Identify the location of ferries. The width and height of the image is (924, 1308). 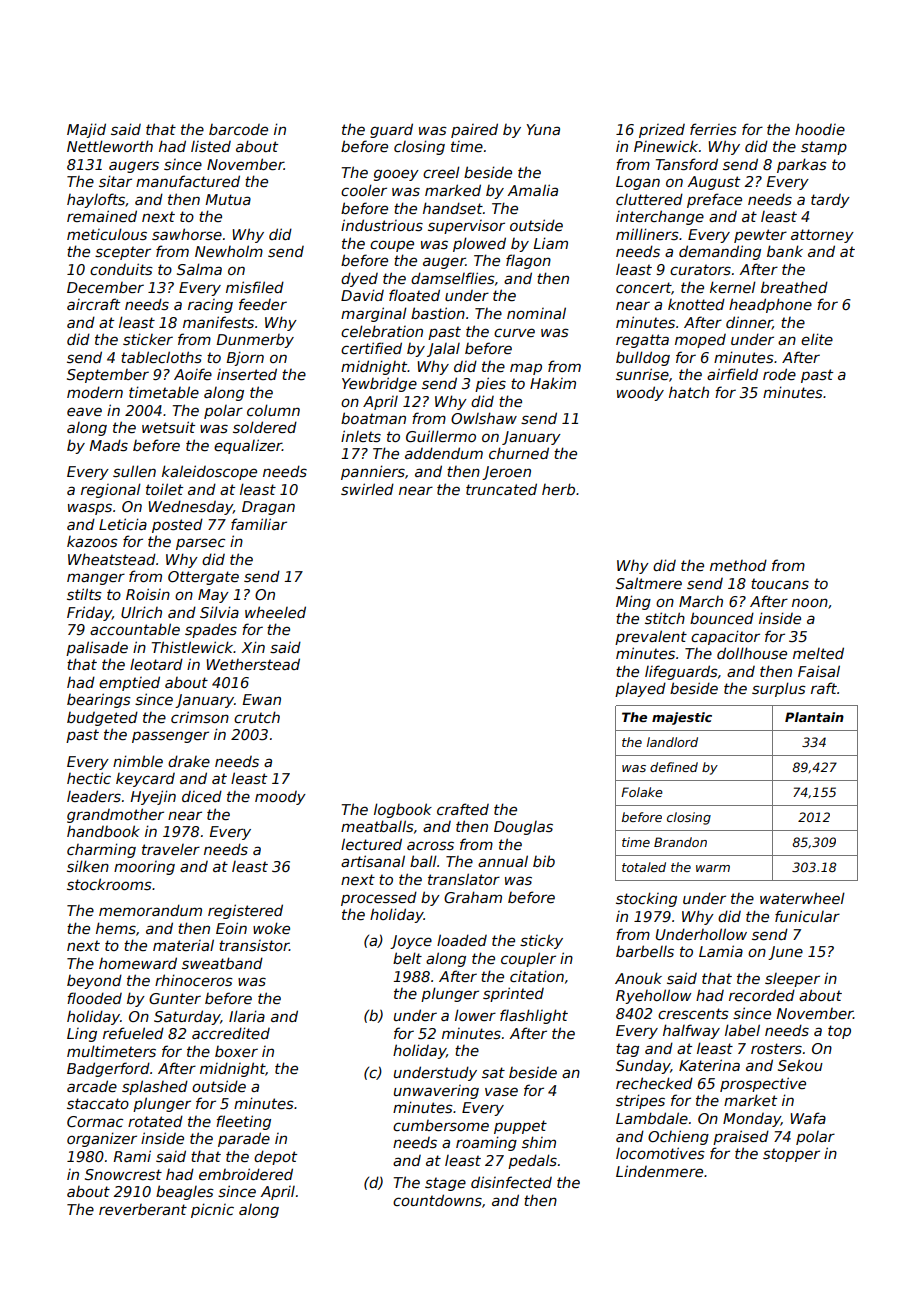
(713, 129).
